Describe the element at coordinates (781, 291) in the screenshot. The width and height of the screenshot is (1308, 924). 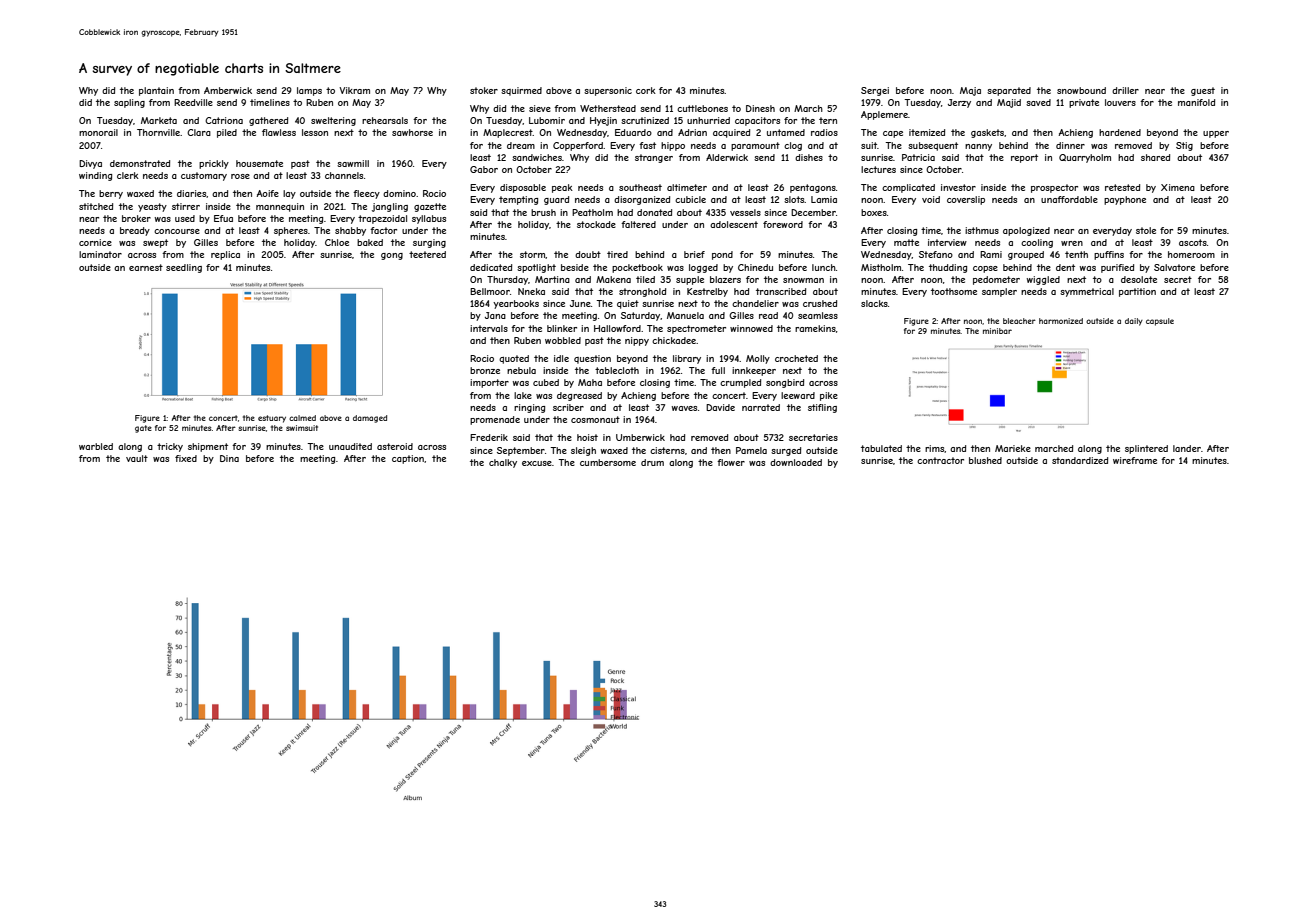
I see `transcribed` at that location.
